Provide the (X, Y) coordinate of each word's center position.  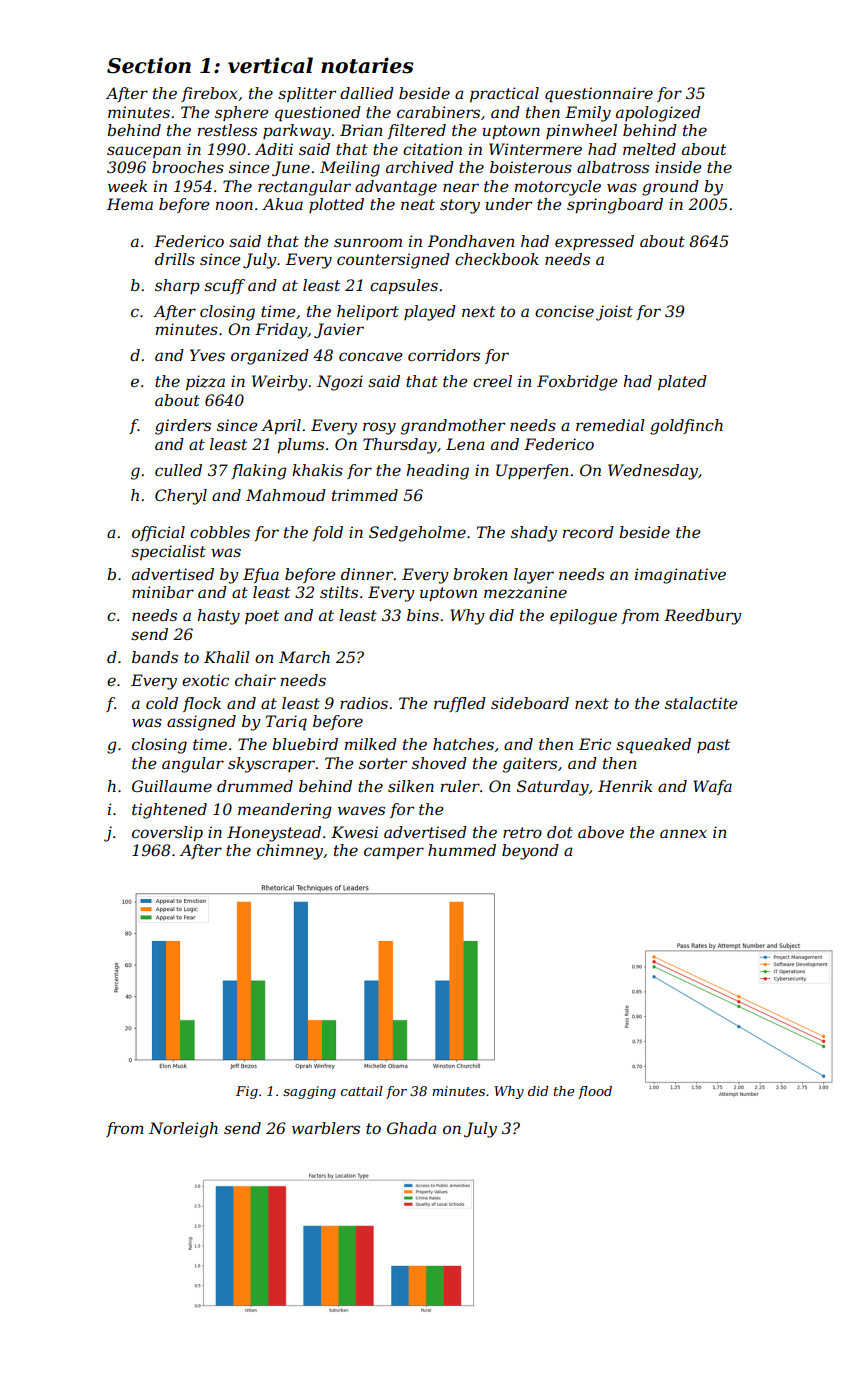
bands (155, 657)
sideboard (530, 703)
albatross (613, 167)
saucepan (144, 152)
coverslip (167, 834)
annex (683, 833)
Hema (130, 204)
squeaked (653, 746)
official (158, 533)
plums (300, 446)
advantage (396, 188)
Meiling (350, 169)
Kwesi (354, 832)
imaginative (680, 576)
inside (678, 167)
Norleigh (183, 1130)
